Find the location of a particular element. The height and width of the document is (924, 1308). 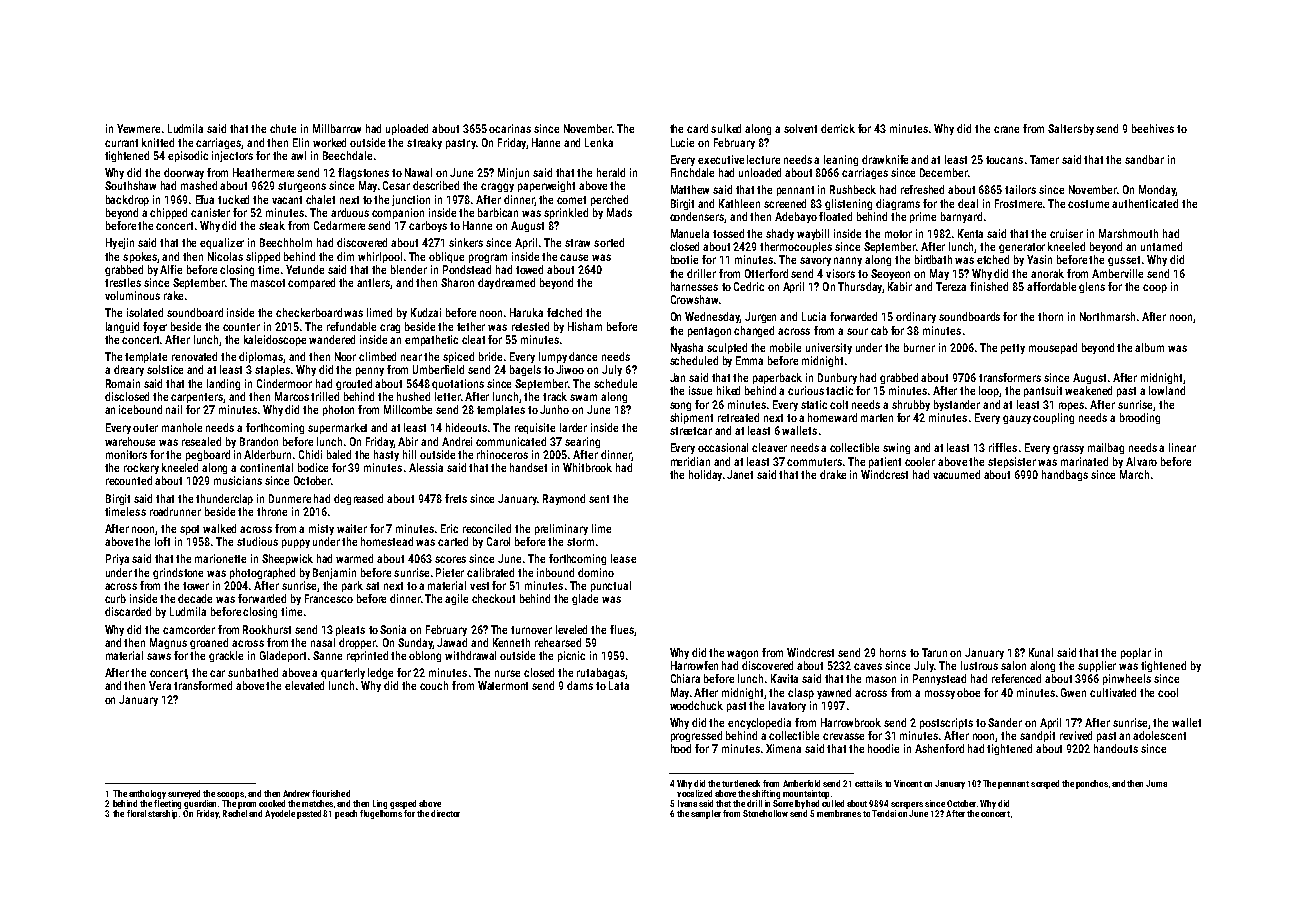

barbican is located at coordinates (498, 212).
